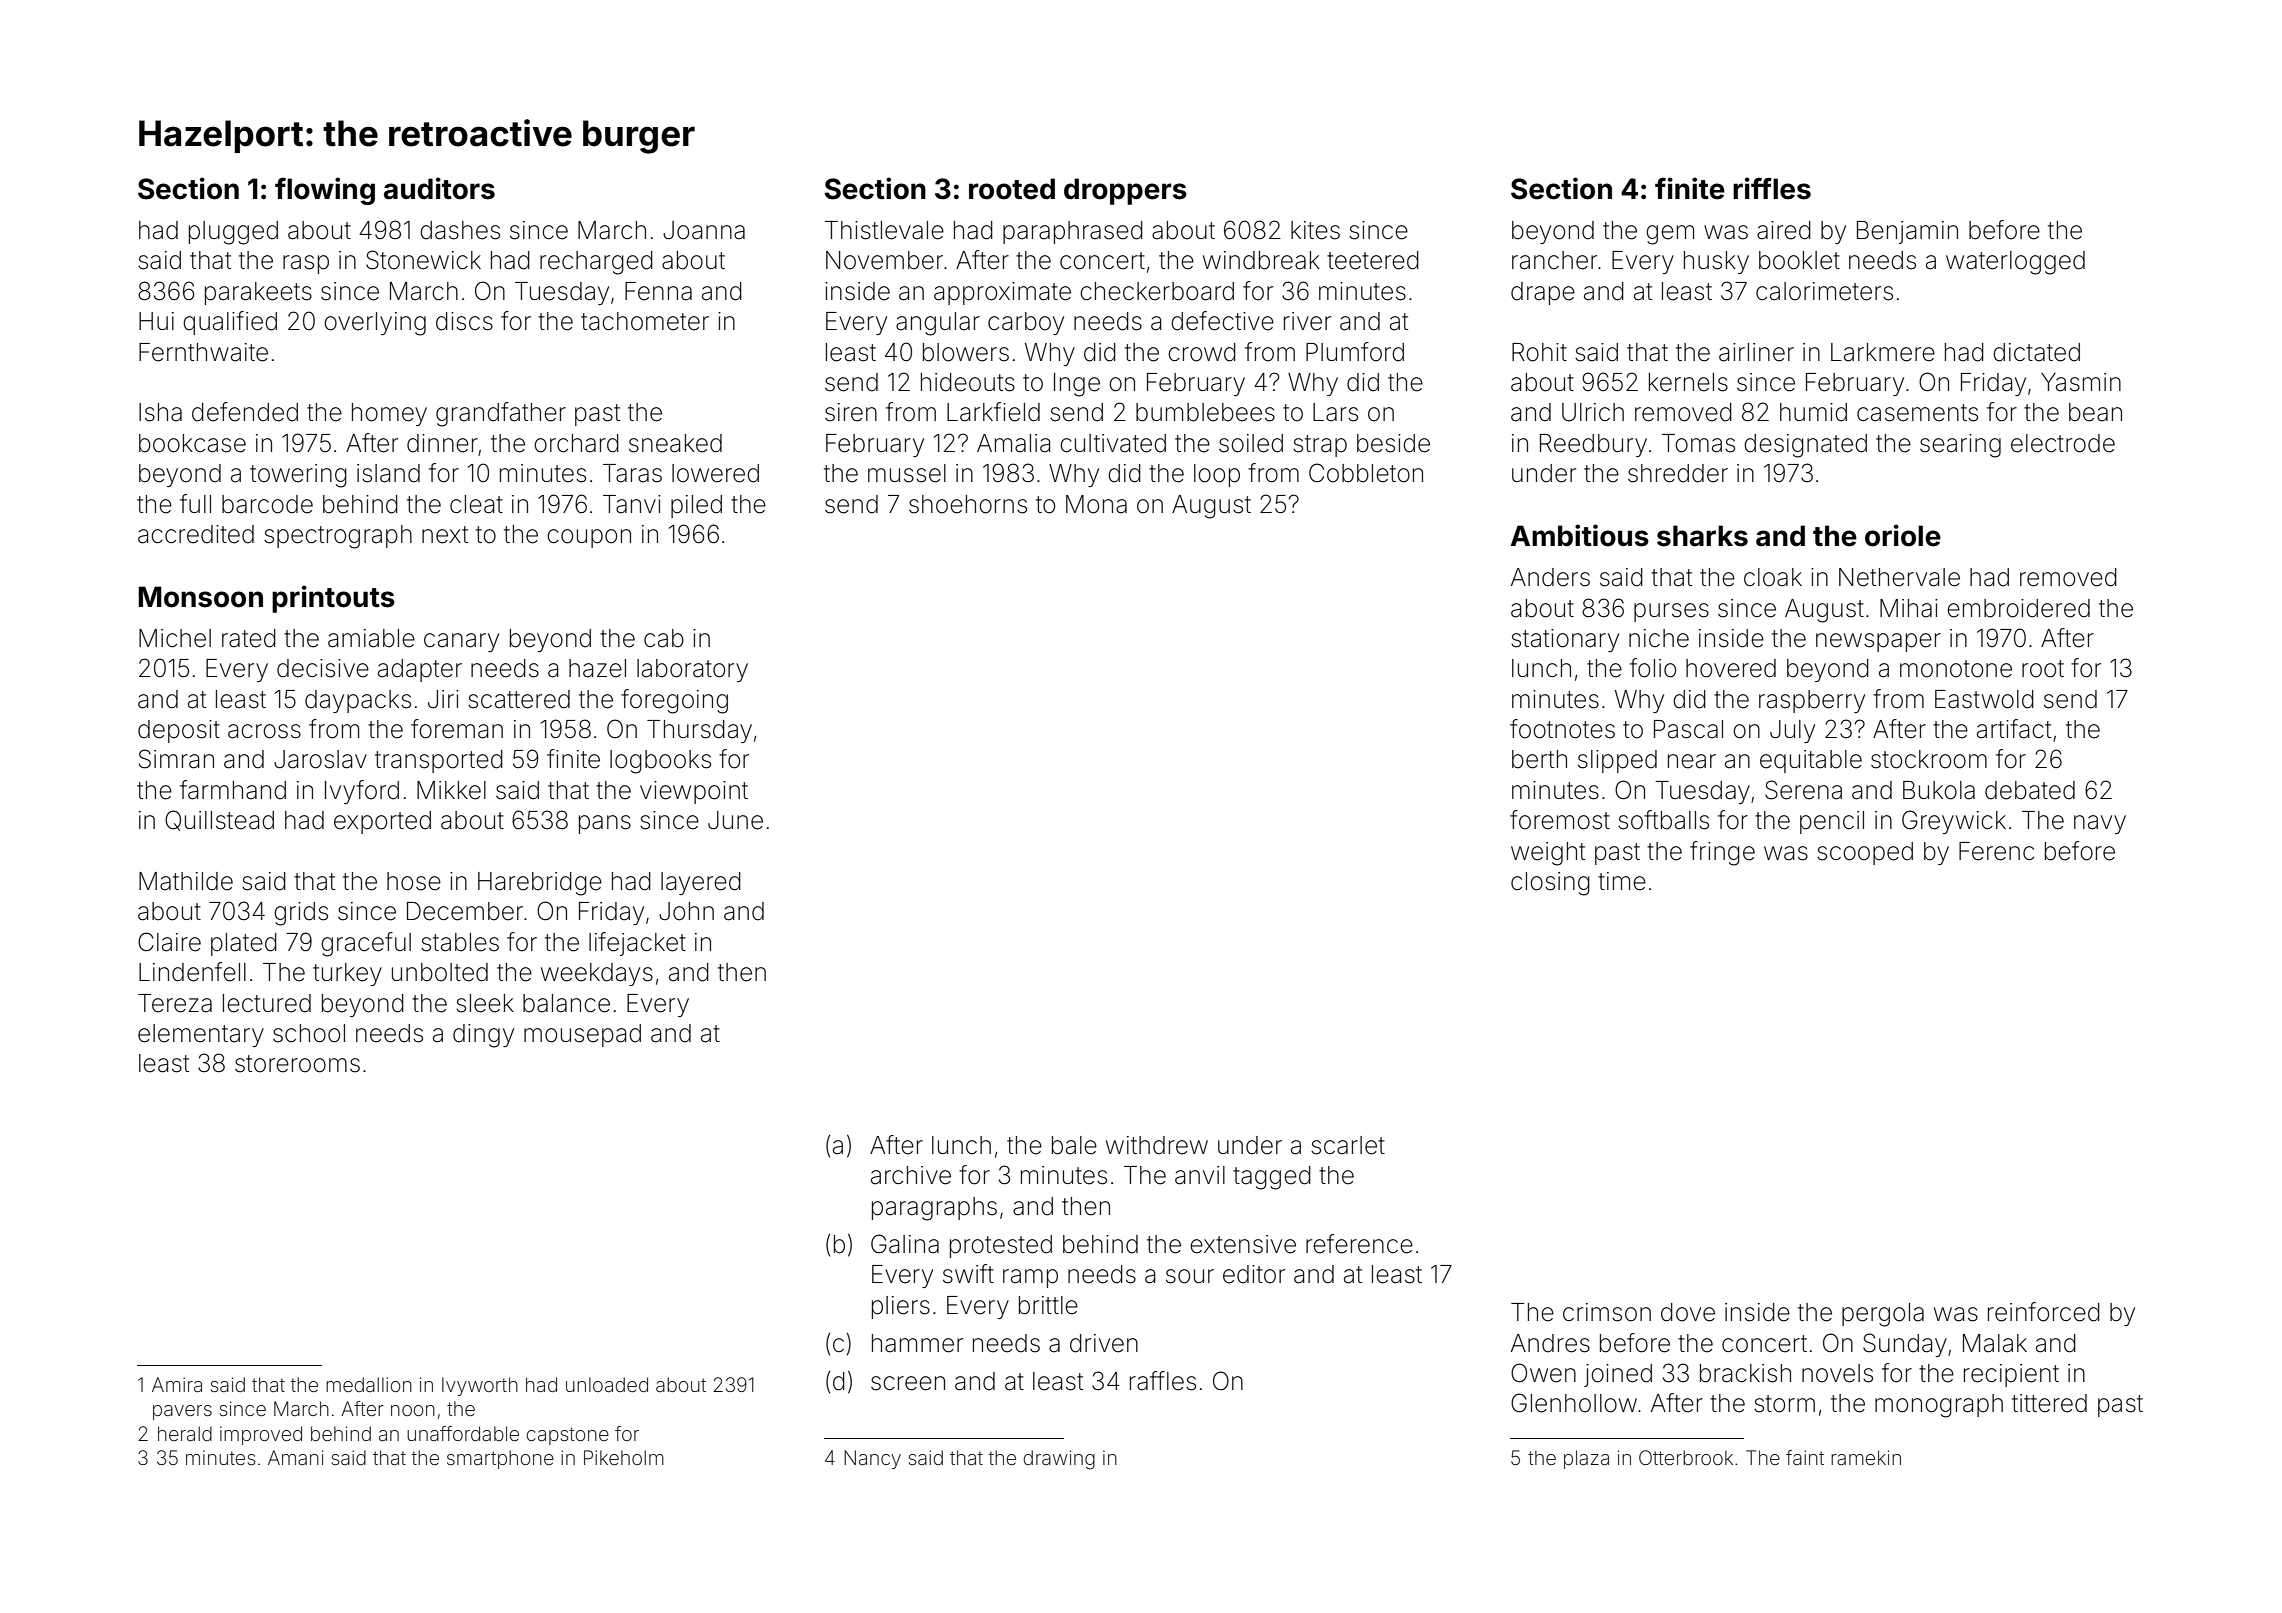 This screenshot has width=2282, height=1613. I want to click on reinforced, so click(2044, 1312).
